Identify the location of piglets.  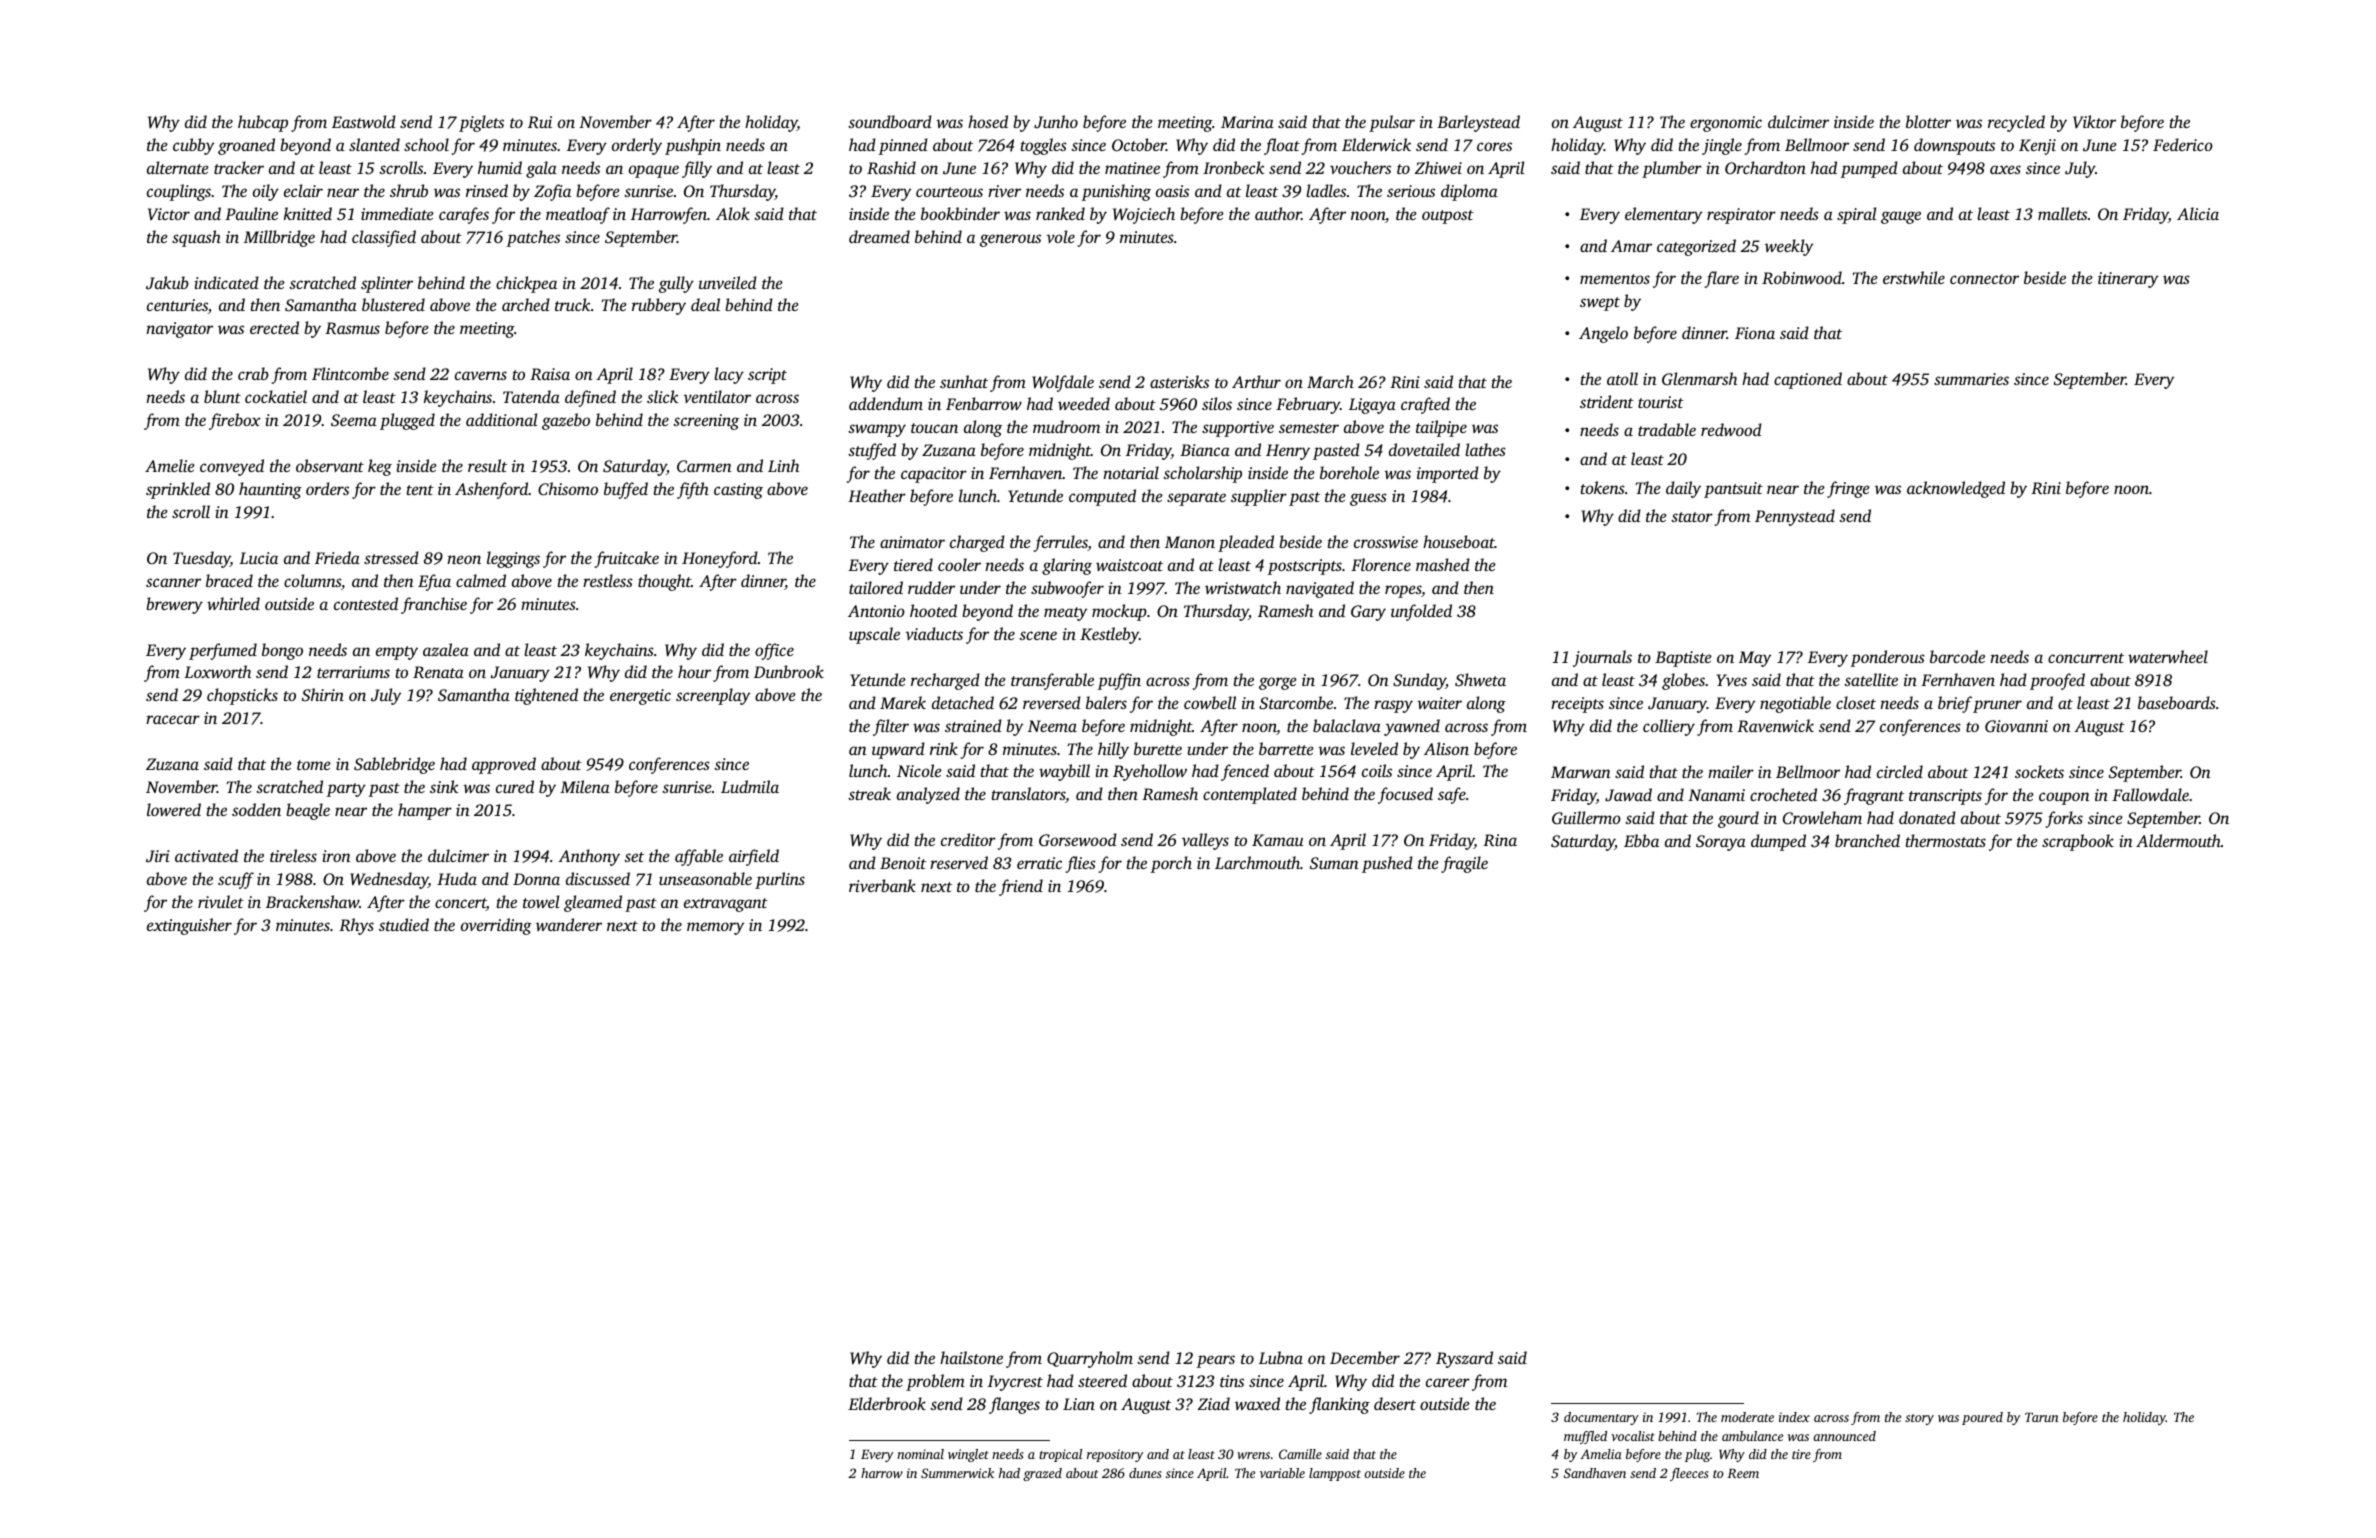
(481, 123).
